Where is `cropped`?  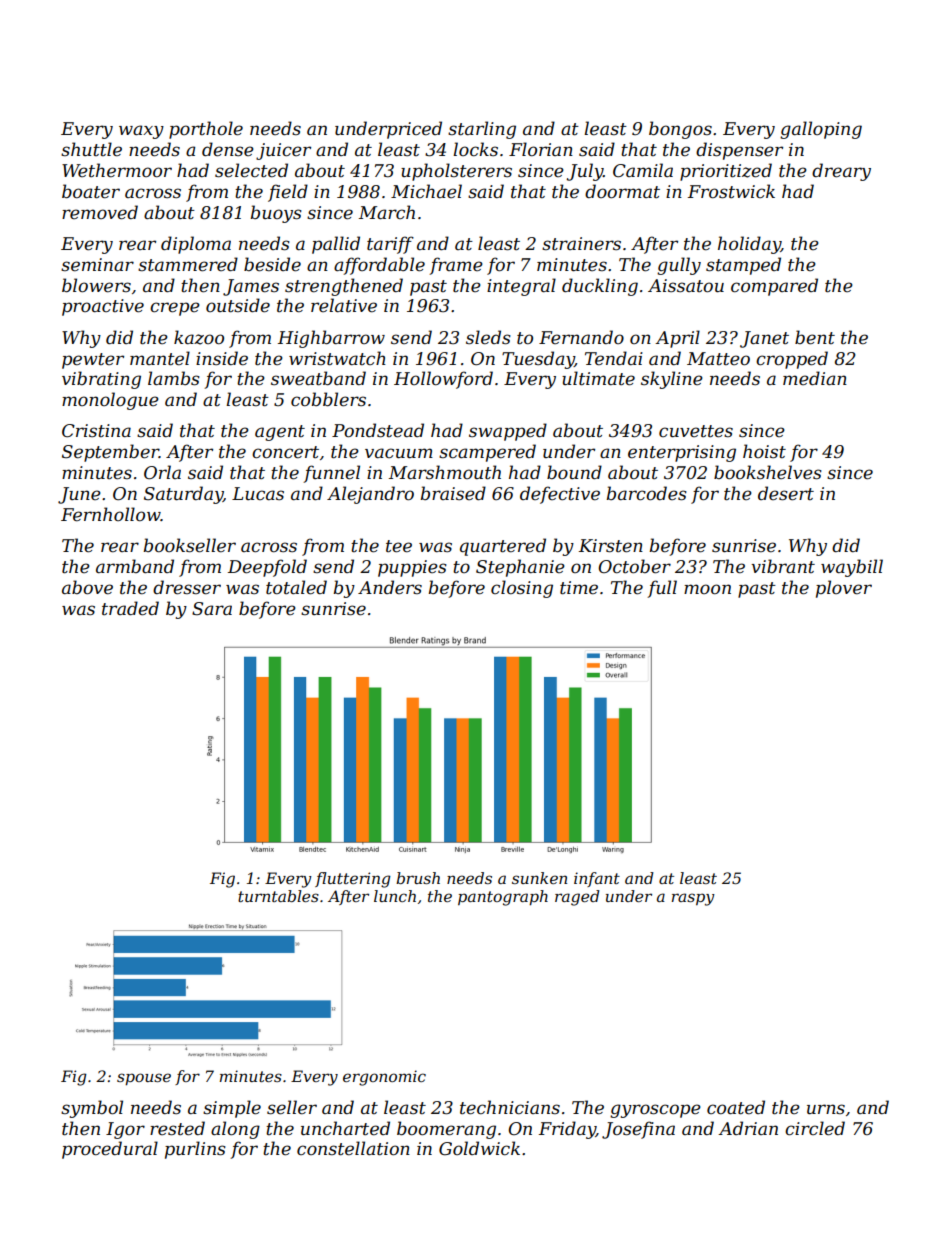 cropped is located at coordinates (792, 360).
